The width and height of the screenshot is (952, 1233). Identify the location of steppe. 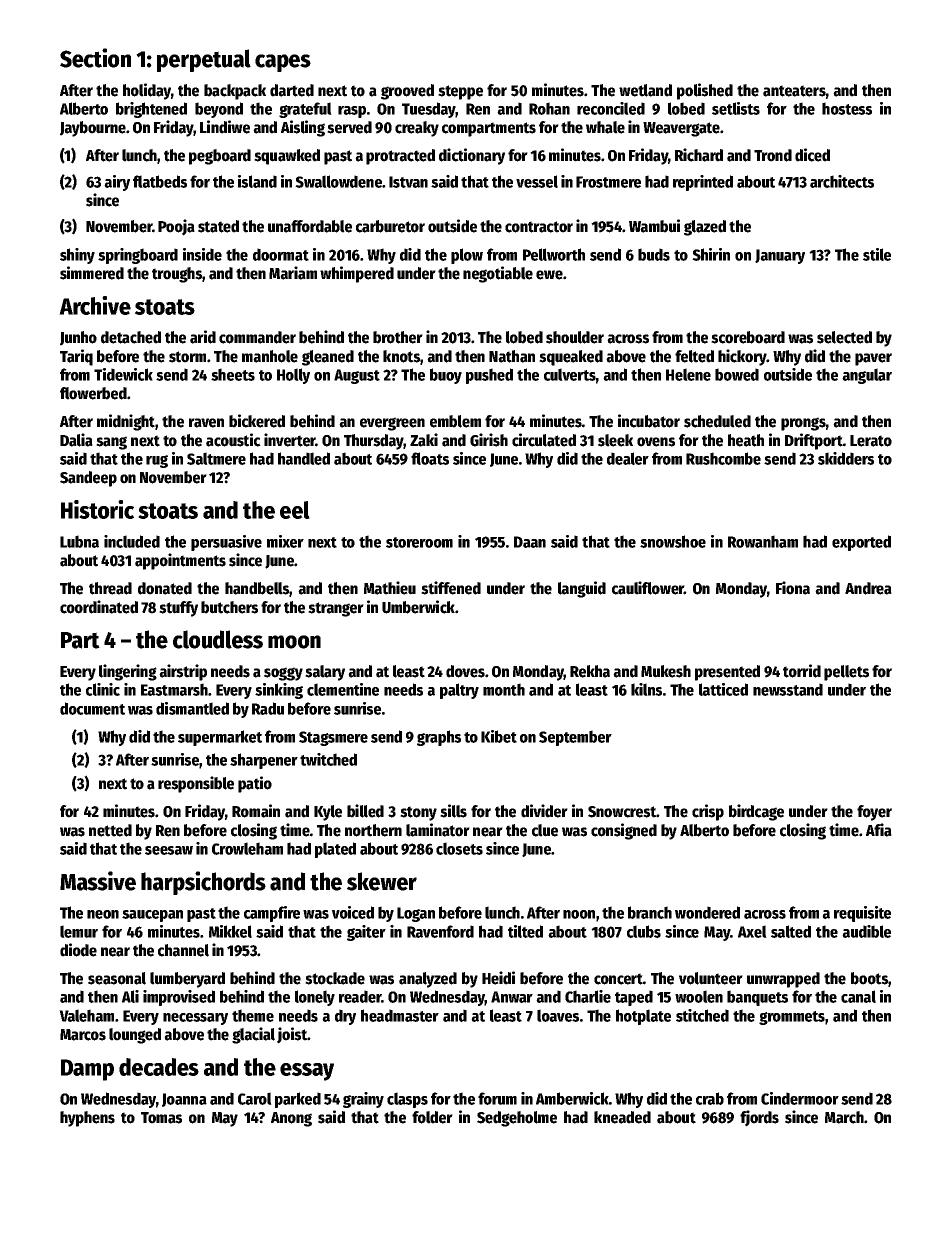
(460, 92).
